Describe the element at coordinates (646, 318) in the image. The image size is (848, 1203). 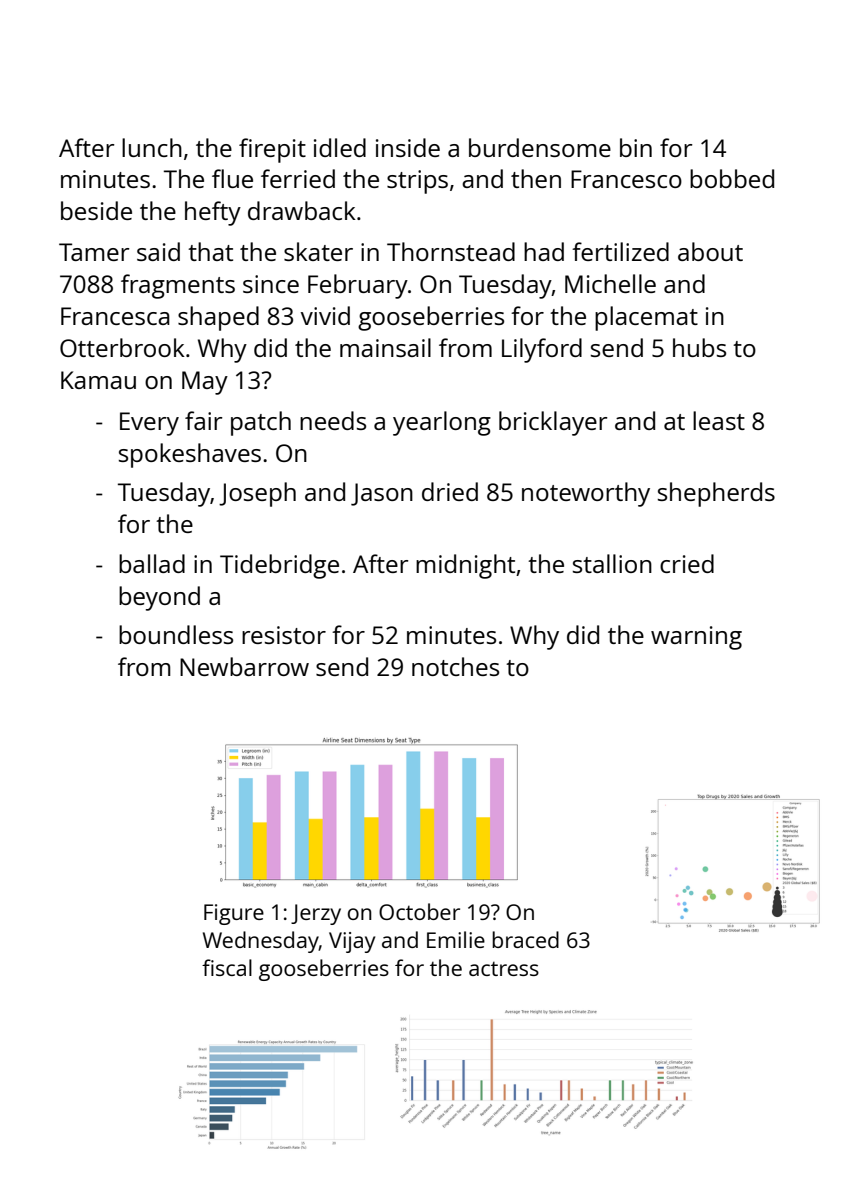
I see `placemat` at that location.
